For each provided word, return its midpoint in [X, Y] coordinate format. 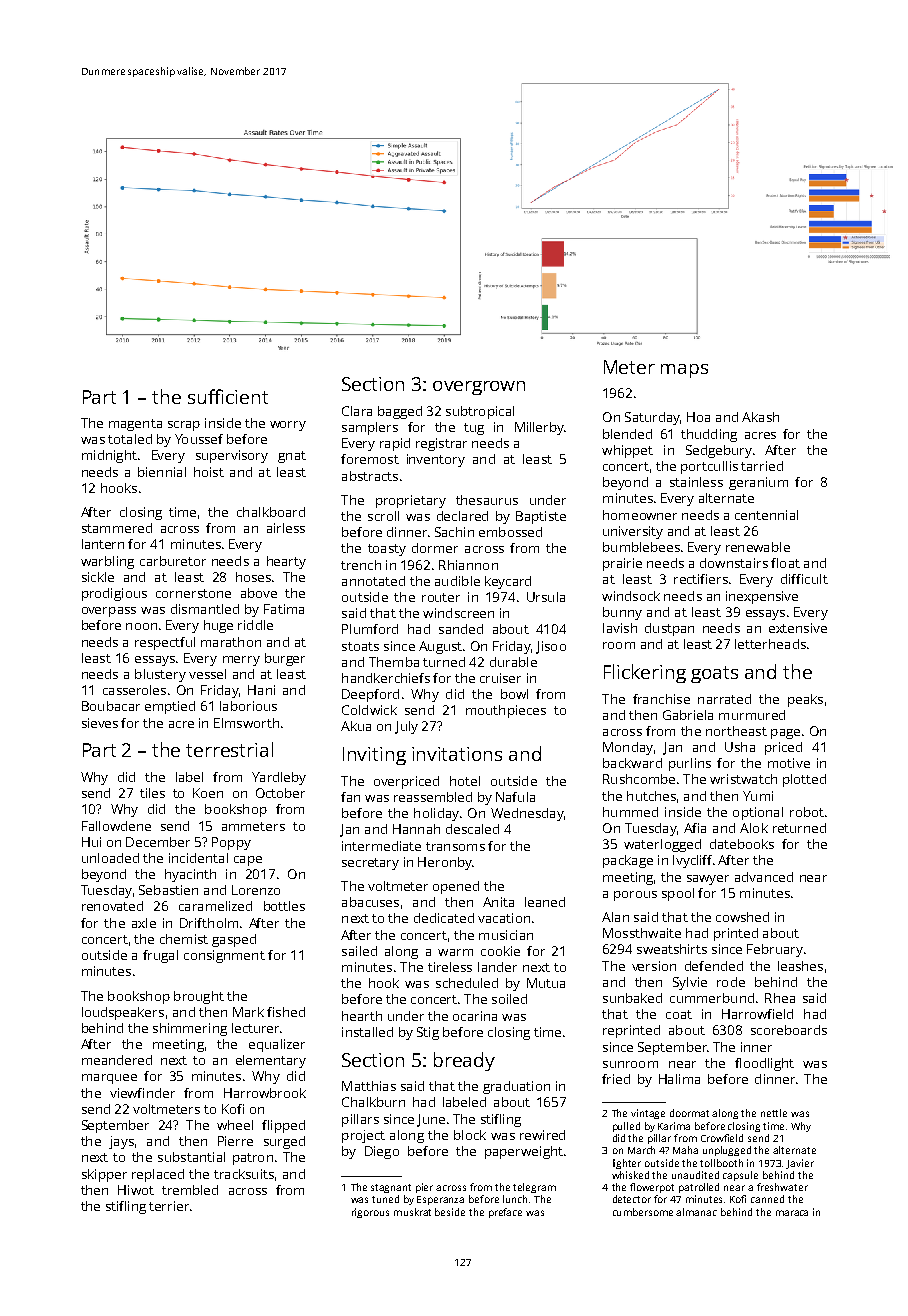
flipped [283, 1126]
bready [464, 1061]
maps [684, 371]
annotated [373, 581]
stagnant [391, 1188]
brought [199, 997]
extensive [798, 628]
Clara [357, 411]
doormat [689, 1113]
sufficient [228, 396]
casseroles [134, 690]
